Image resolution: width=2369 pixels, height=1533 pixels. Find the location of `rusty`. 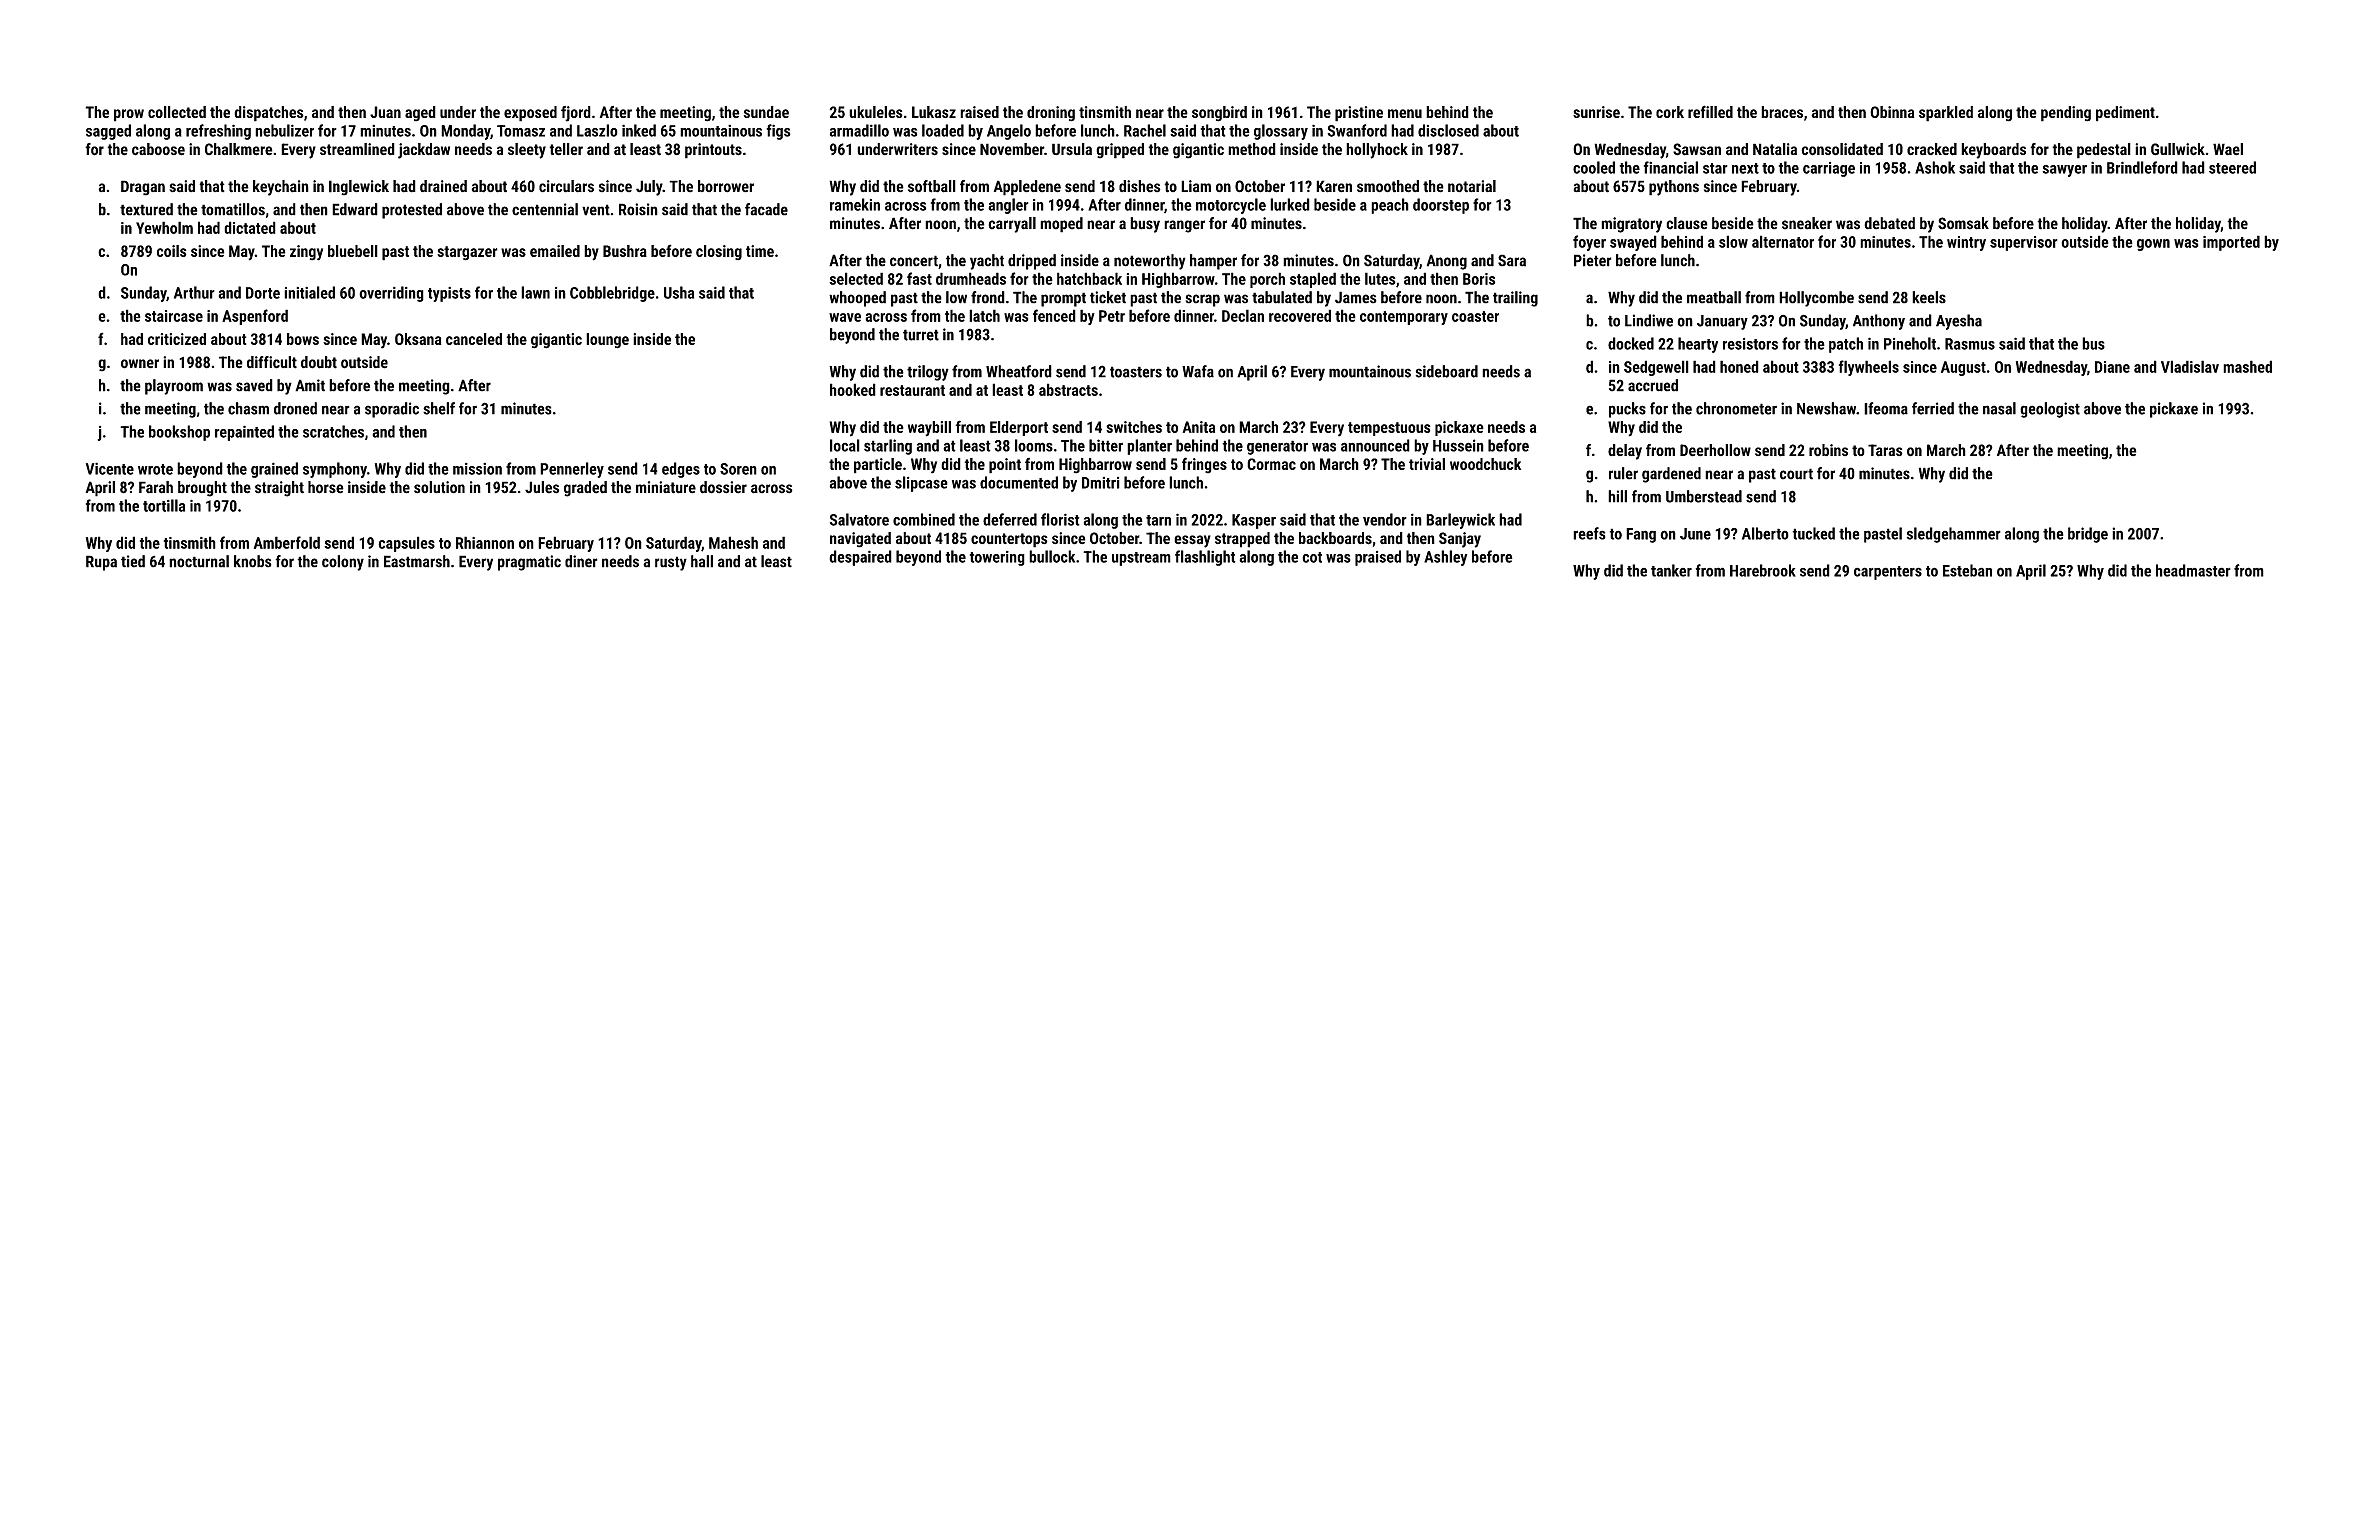

rusty is located at coordinates (671, 563).
